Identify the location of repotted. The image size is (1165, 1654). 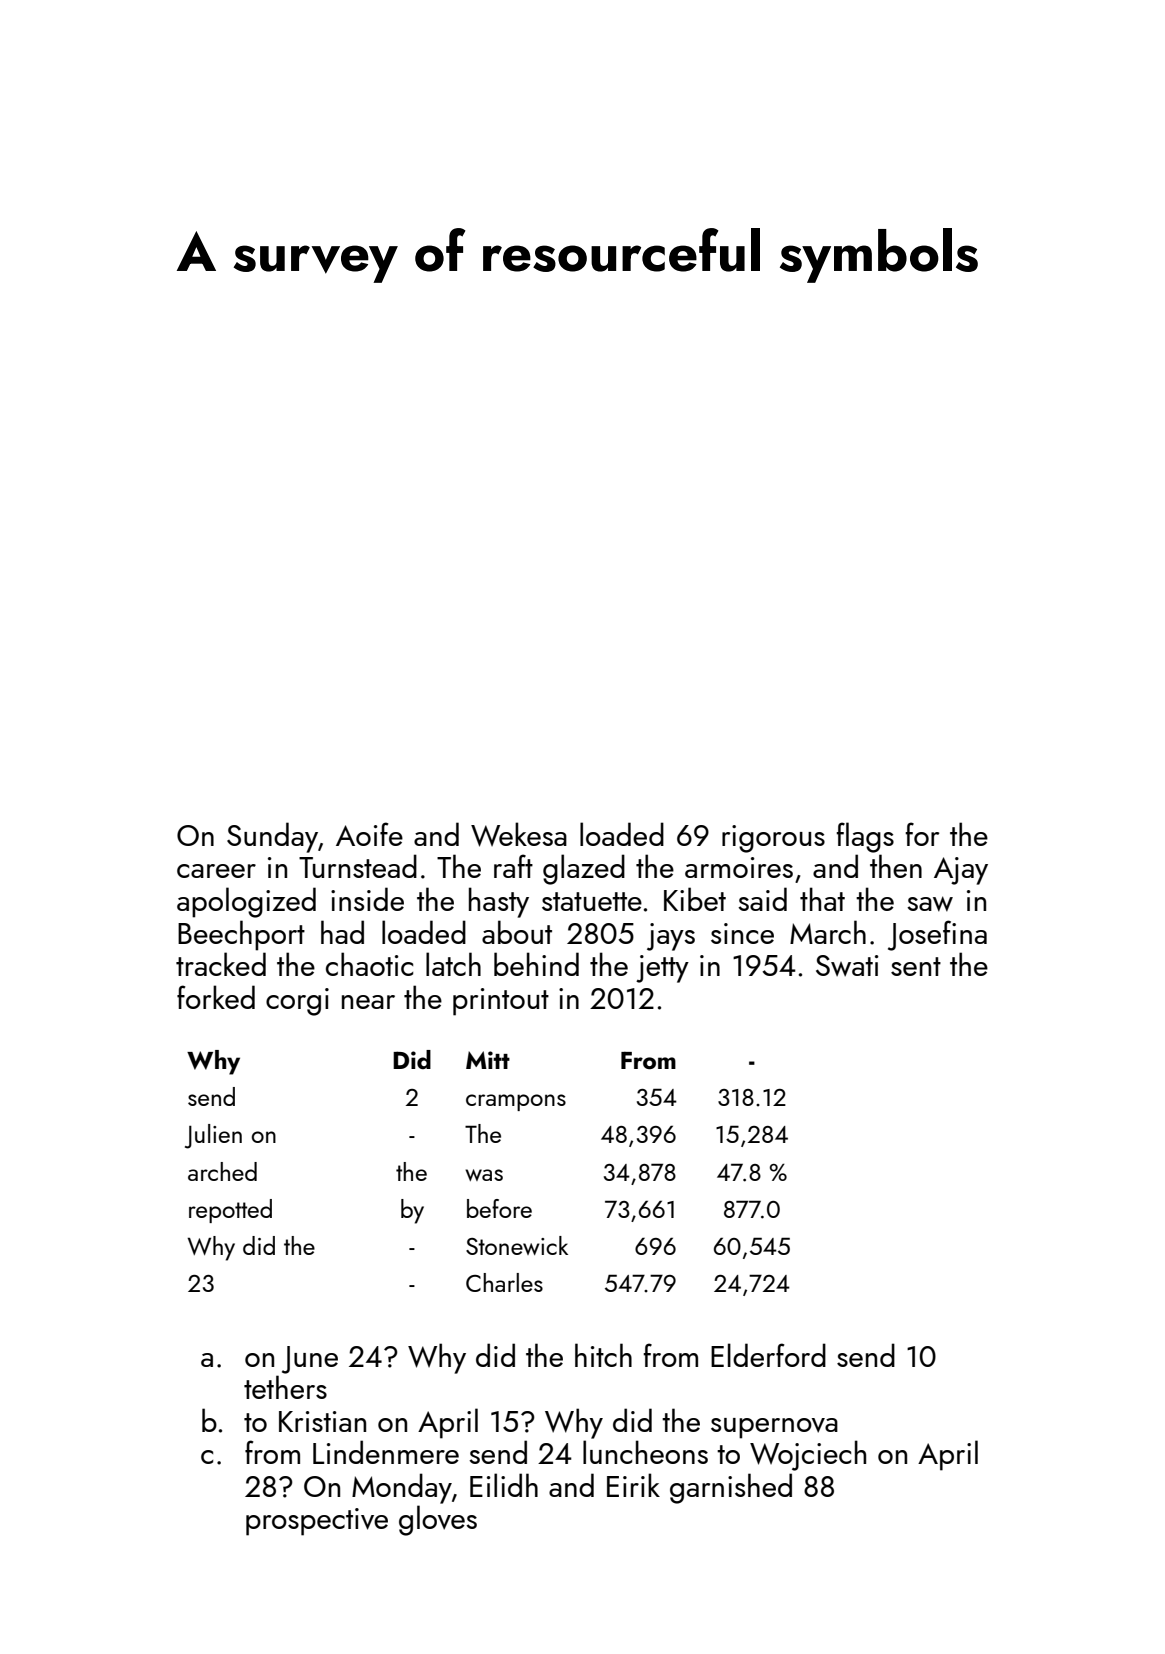
(230, 1211).
